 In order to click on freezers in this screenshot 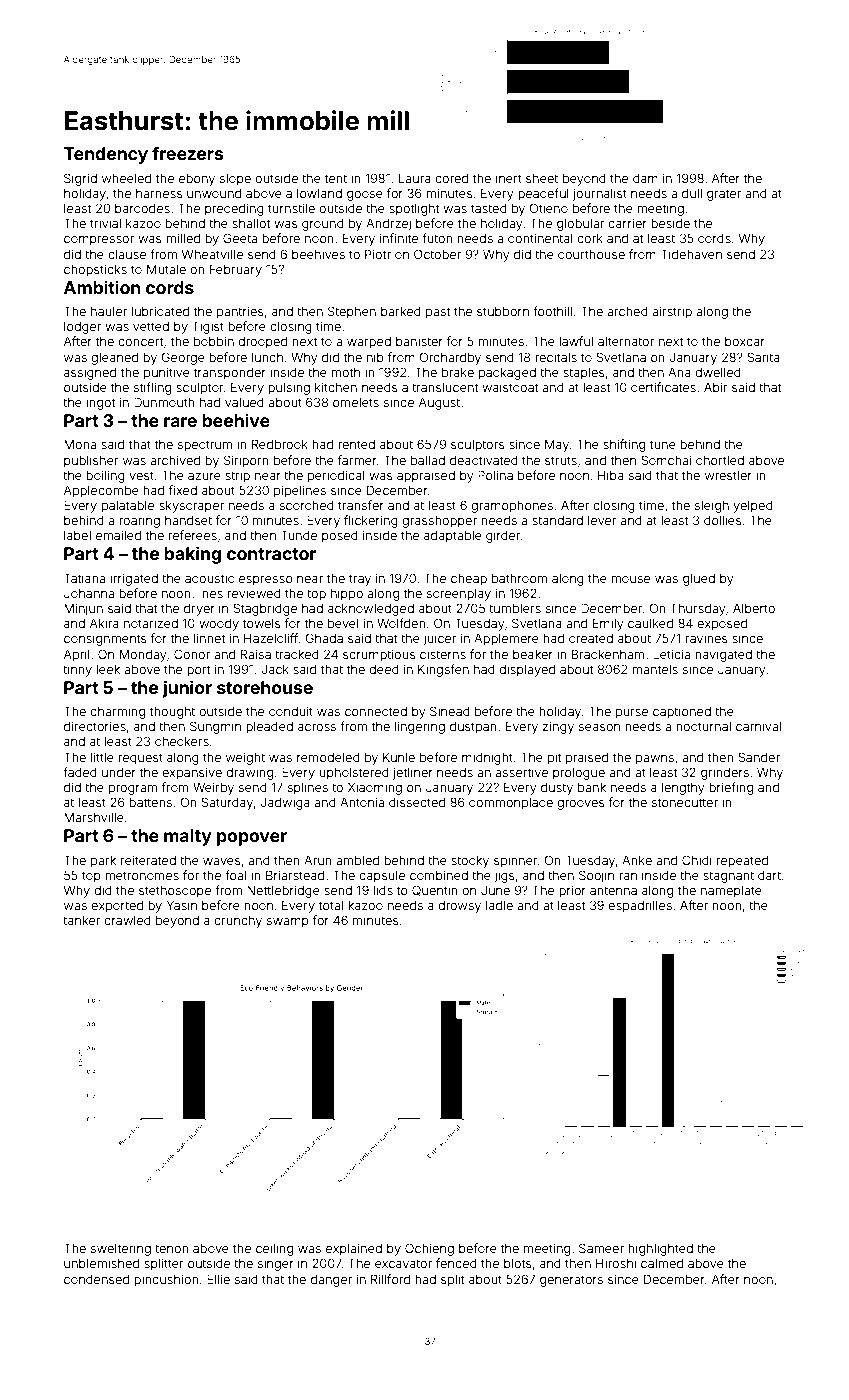, I will do `click(187, 153)`.
